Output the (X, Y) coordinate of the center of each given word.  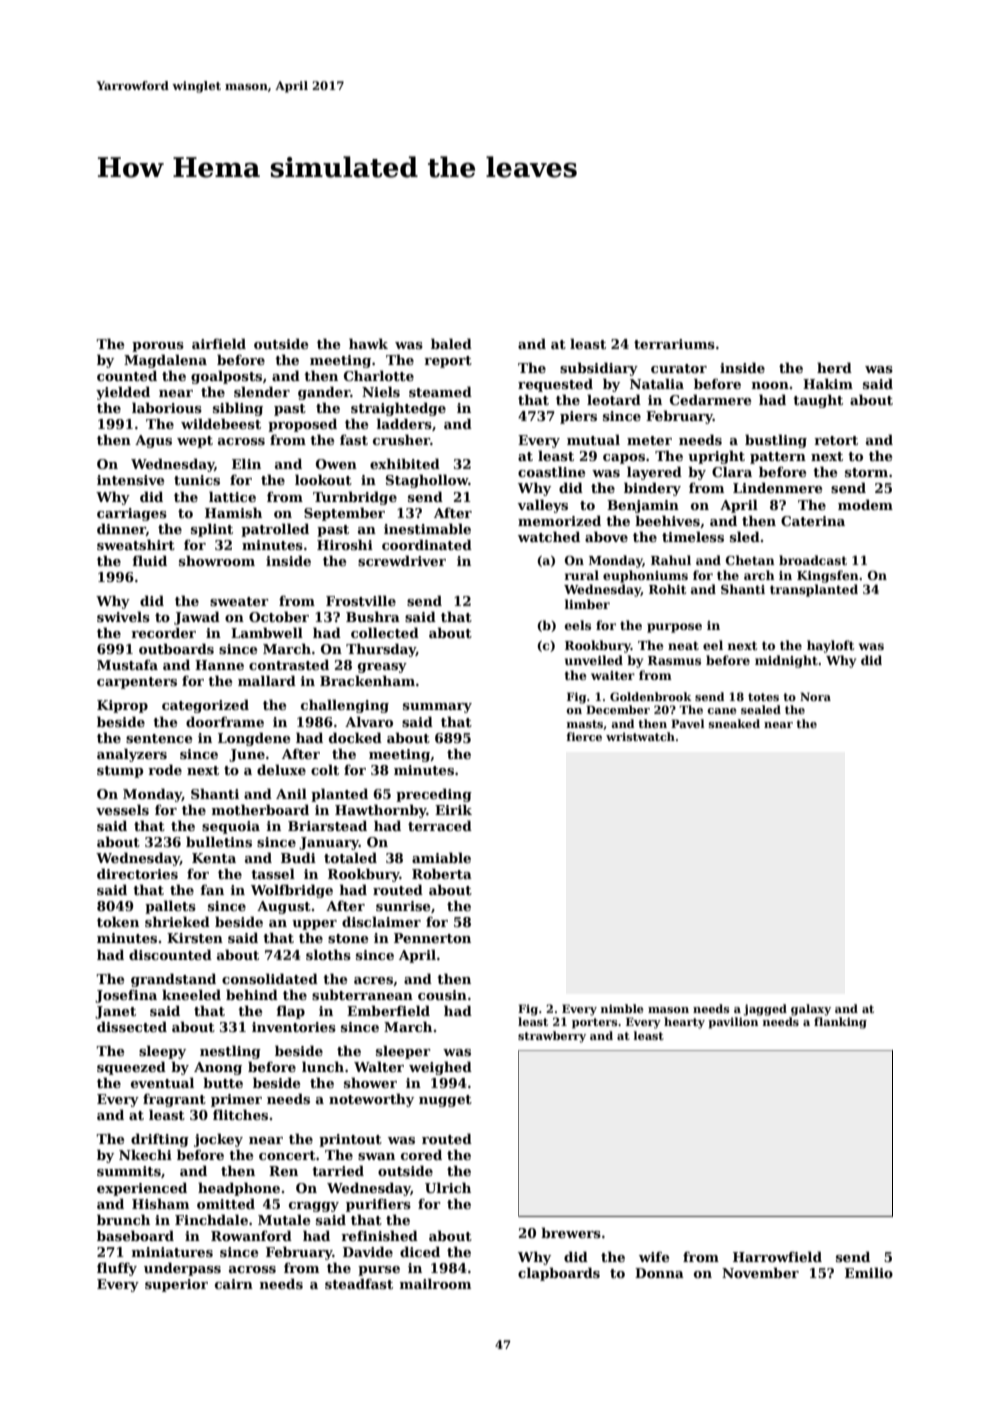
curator (679, 368)
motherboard (260, 809)
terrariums (674, 344)
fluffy (117, 1269)
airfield (219, 343)
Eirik (453, 809)
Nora (815, 696)
